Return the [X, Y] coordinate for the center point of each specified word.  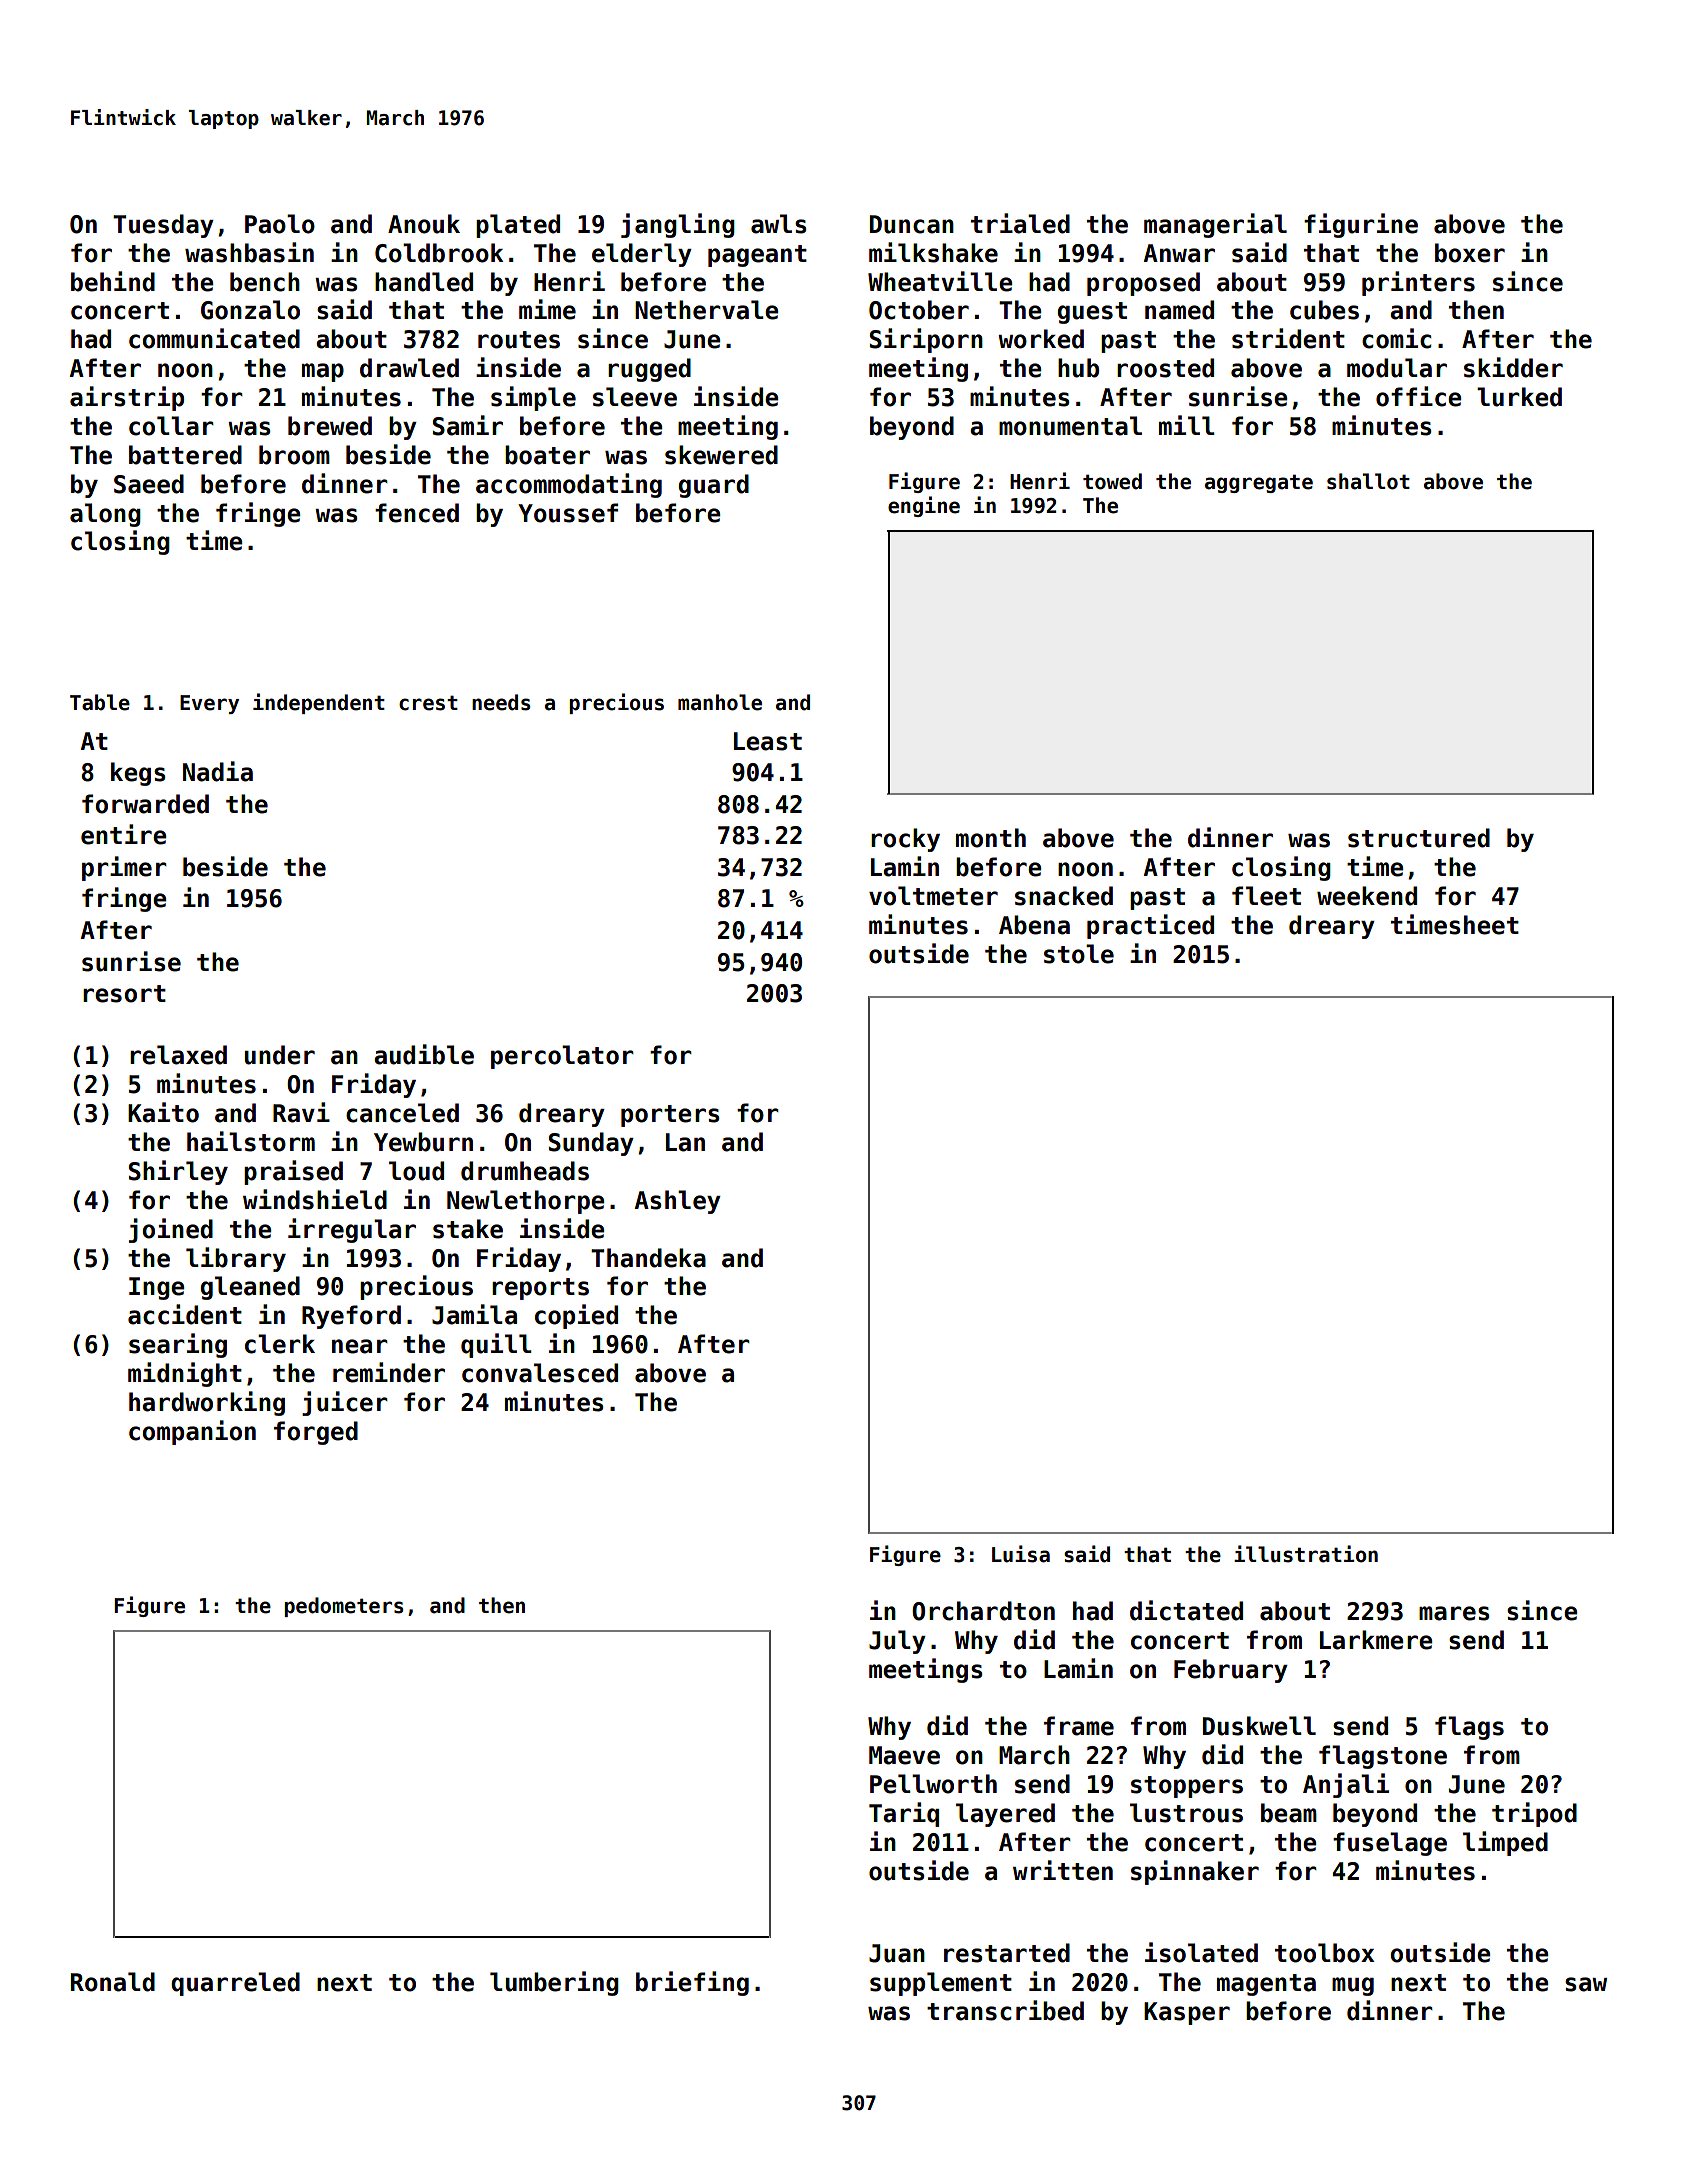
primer [124, 868]
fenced [417, 513]
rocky [905, 840]
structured [1419, 838]
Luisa [1021, 1554]
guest [1092, 313]
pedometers [344, 1607]
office [1419, 396]
